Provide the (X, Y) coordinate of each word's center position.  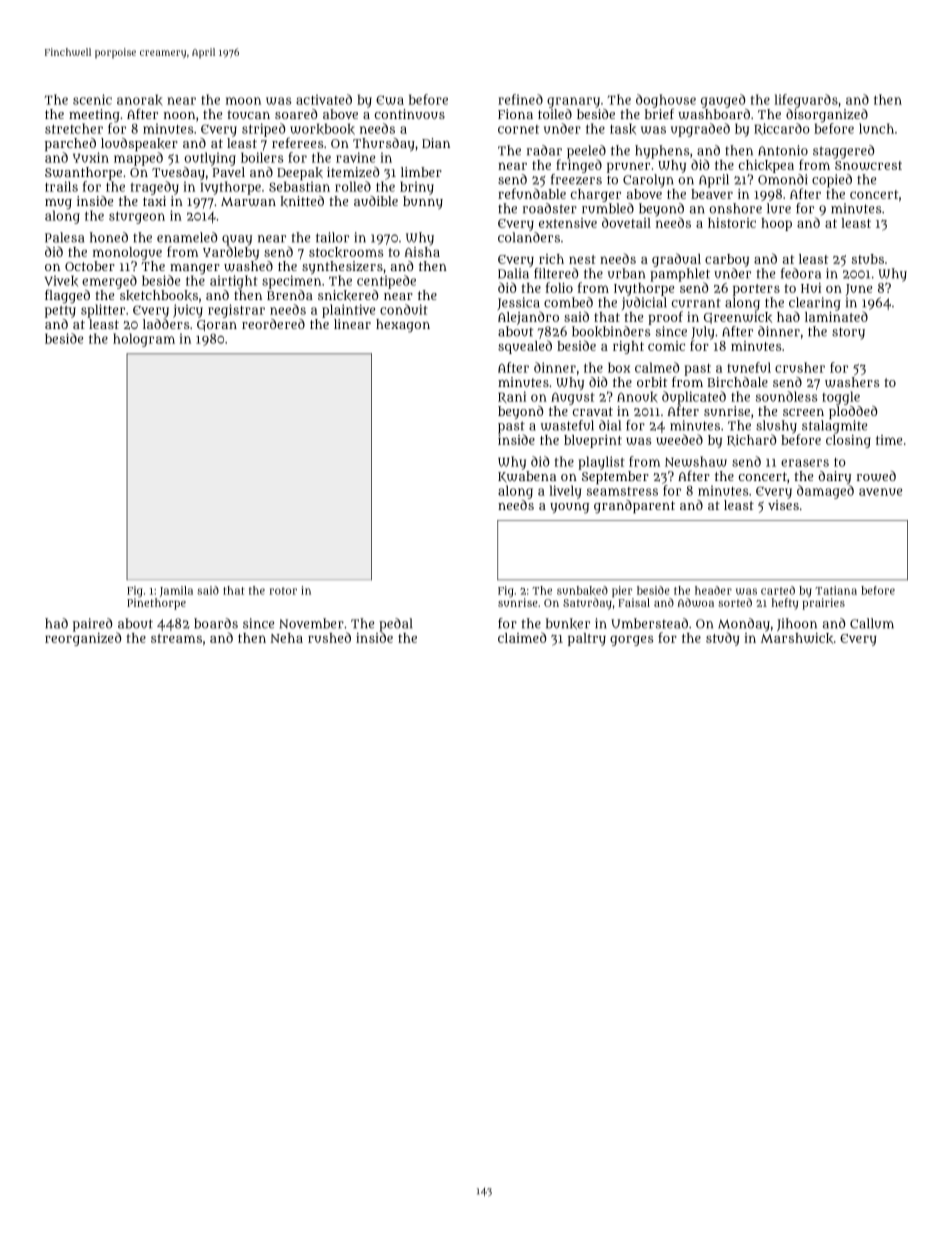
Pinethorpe (156, 604)
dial (610, 425)
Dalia (513, 273)
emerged (109, 282)
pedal (395, 625)
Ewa (390, 100)
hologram (144, 340)
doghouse (666, 101)
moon (243, 101)
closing (848, 441)
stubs (868, 259)
